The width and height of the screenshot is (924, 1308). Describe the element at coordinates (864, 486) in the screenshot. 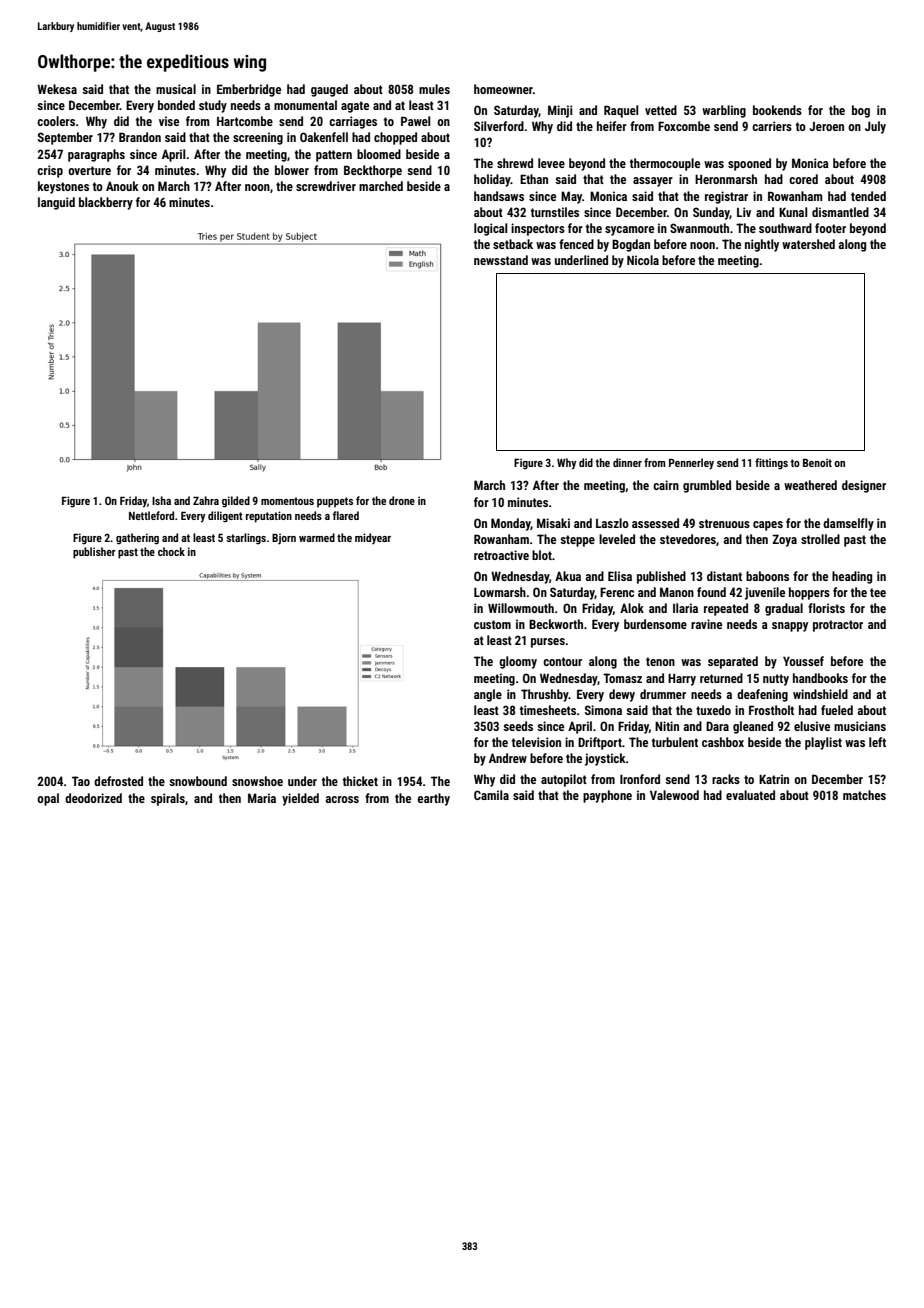

I see `designer` at that location.
